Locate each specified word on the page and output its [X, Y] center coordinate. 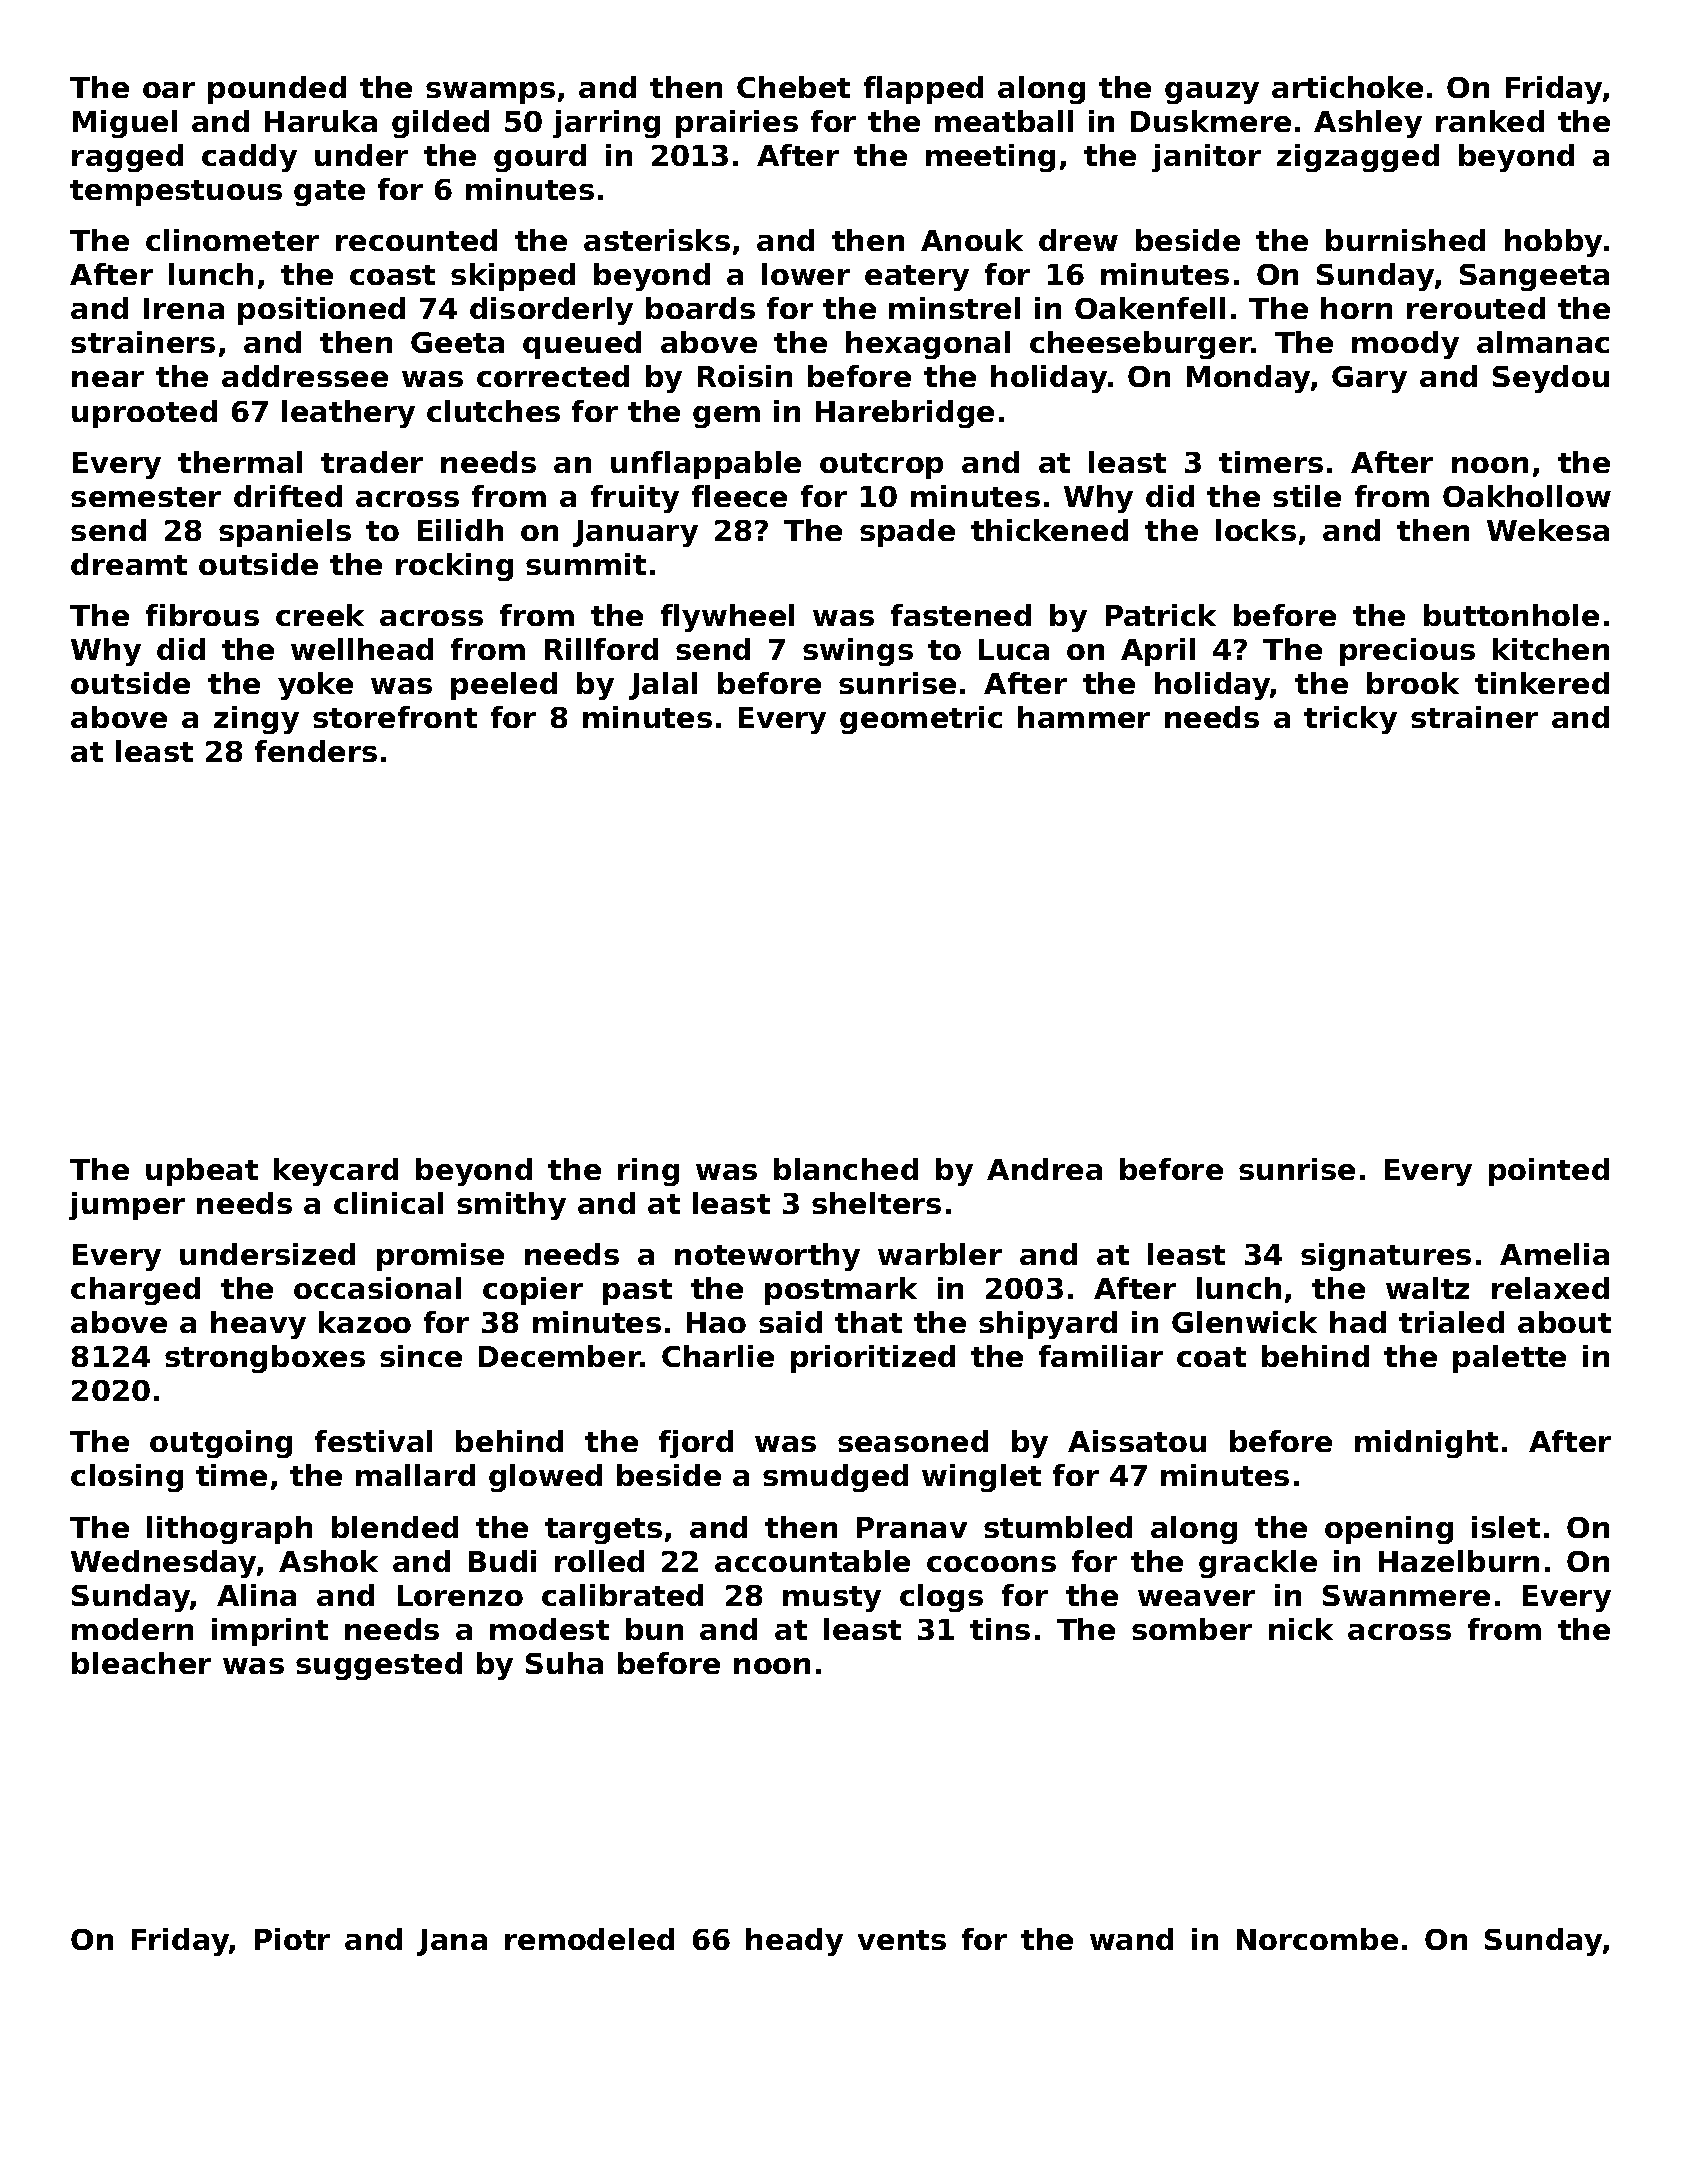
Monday [1248, 379]
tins [1000, 1629]
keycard [336, 1172]
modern [132, 1629]
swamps [490, 93]
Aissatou [1137, 1441]
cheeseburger [1141, 345]
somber [1192, 1629]
